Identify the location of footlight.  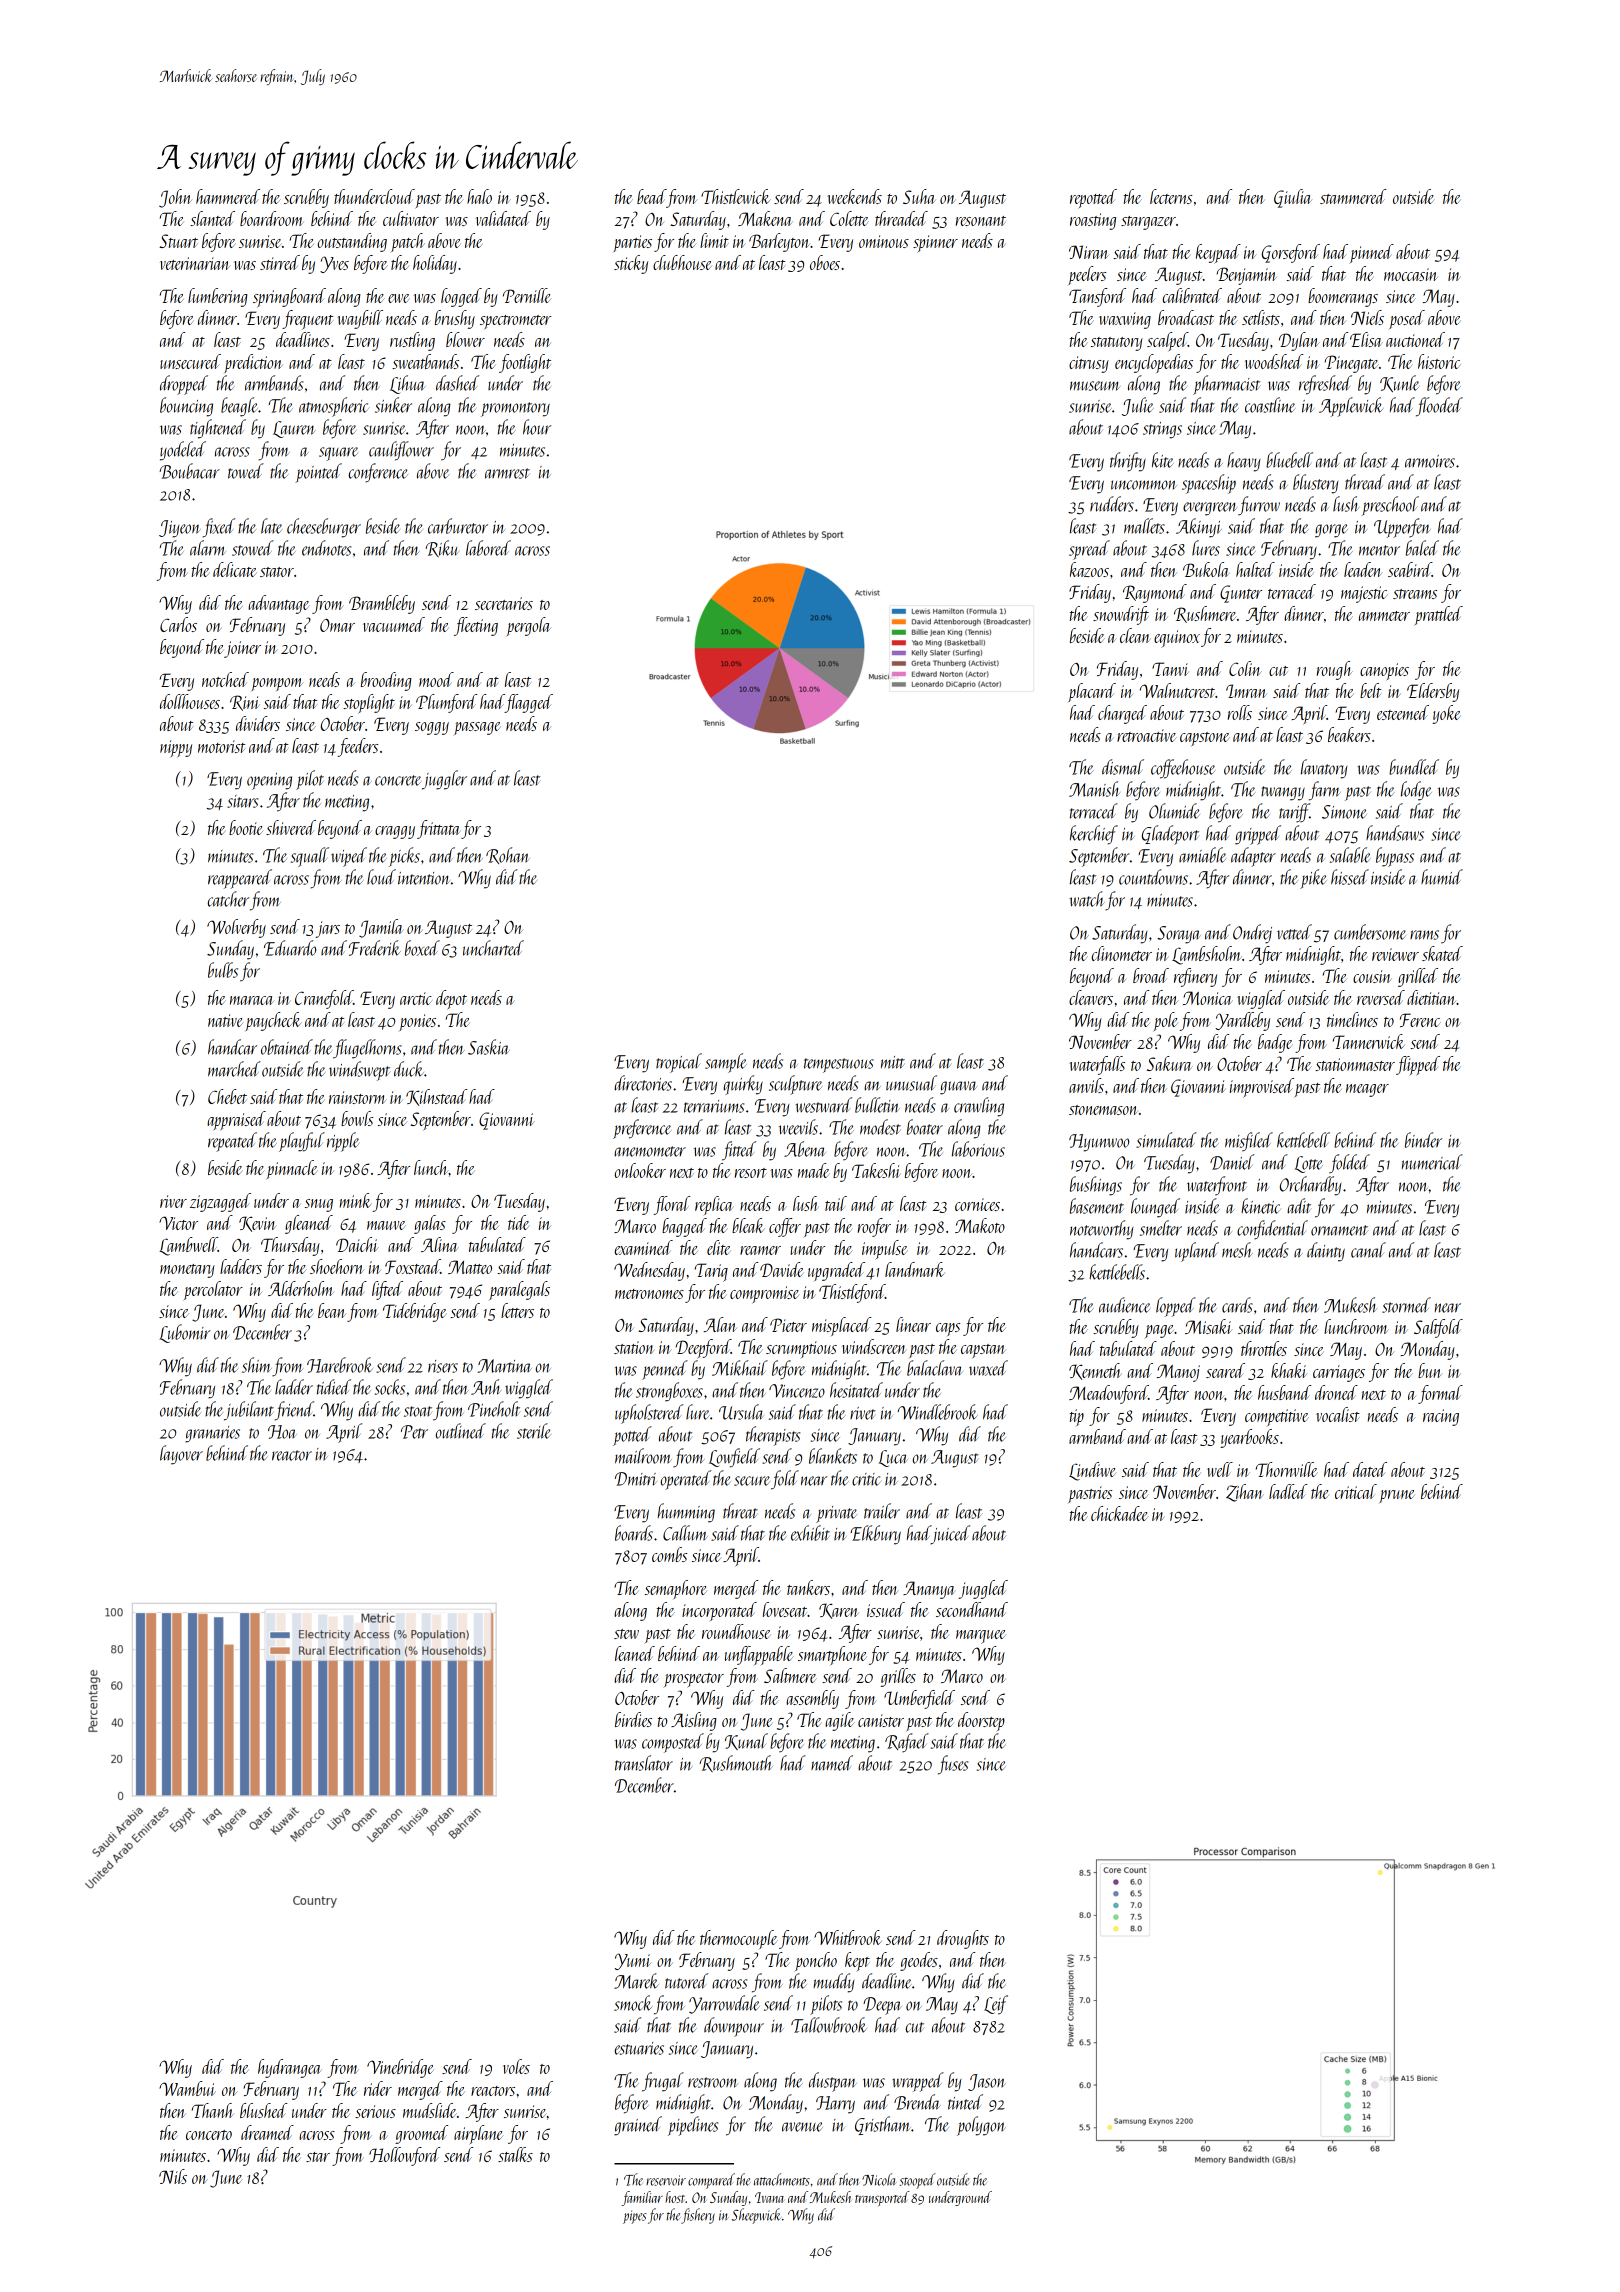
(525, 363).
